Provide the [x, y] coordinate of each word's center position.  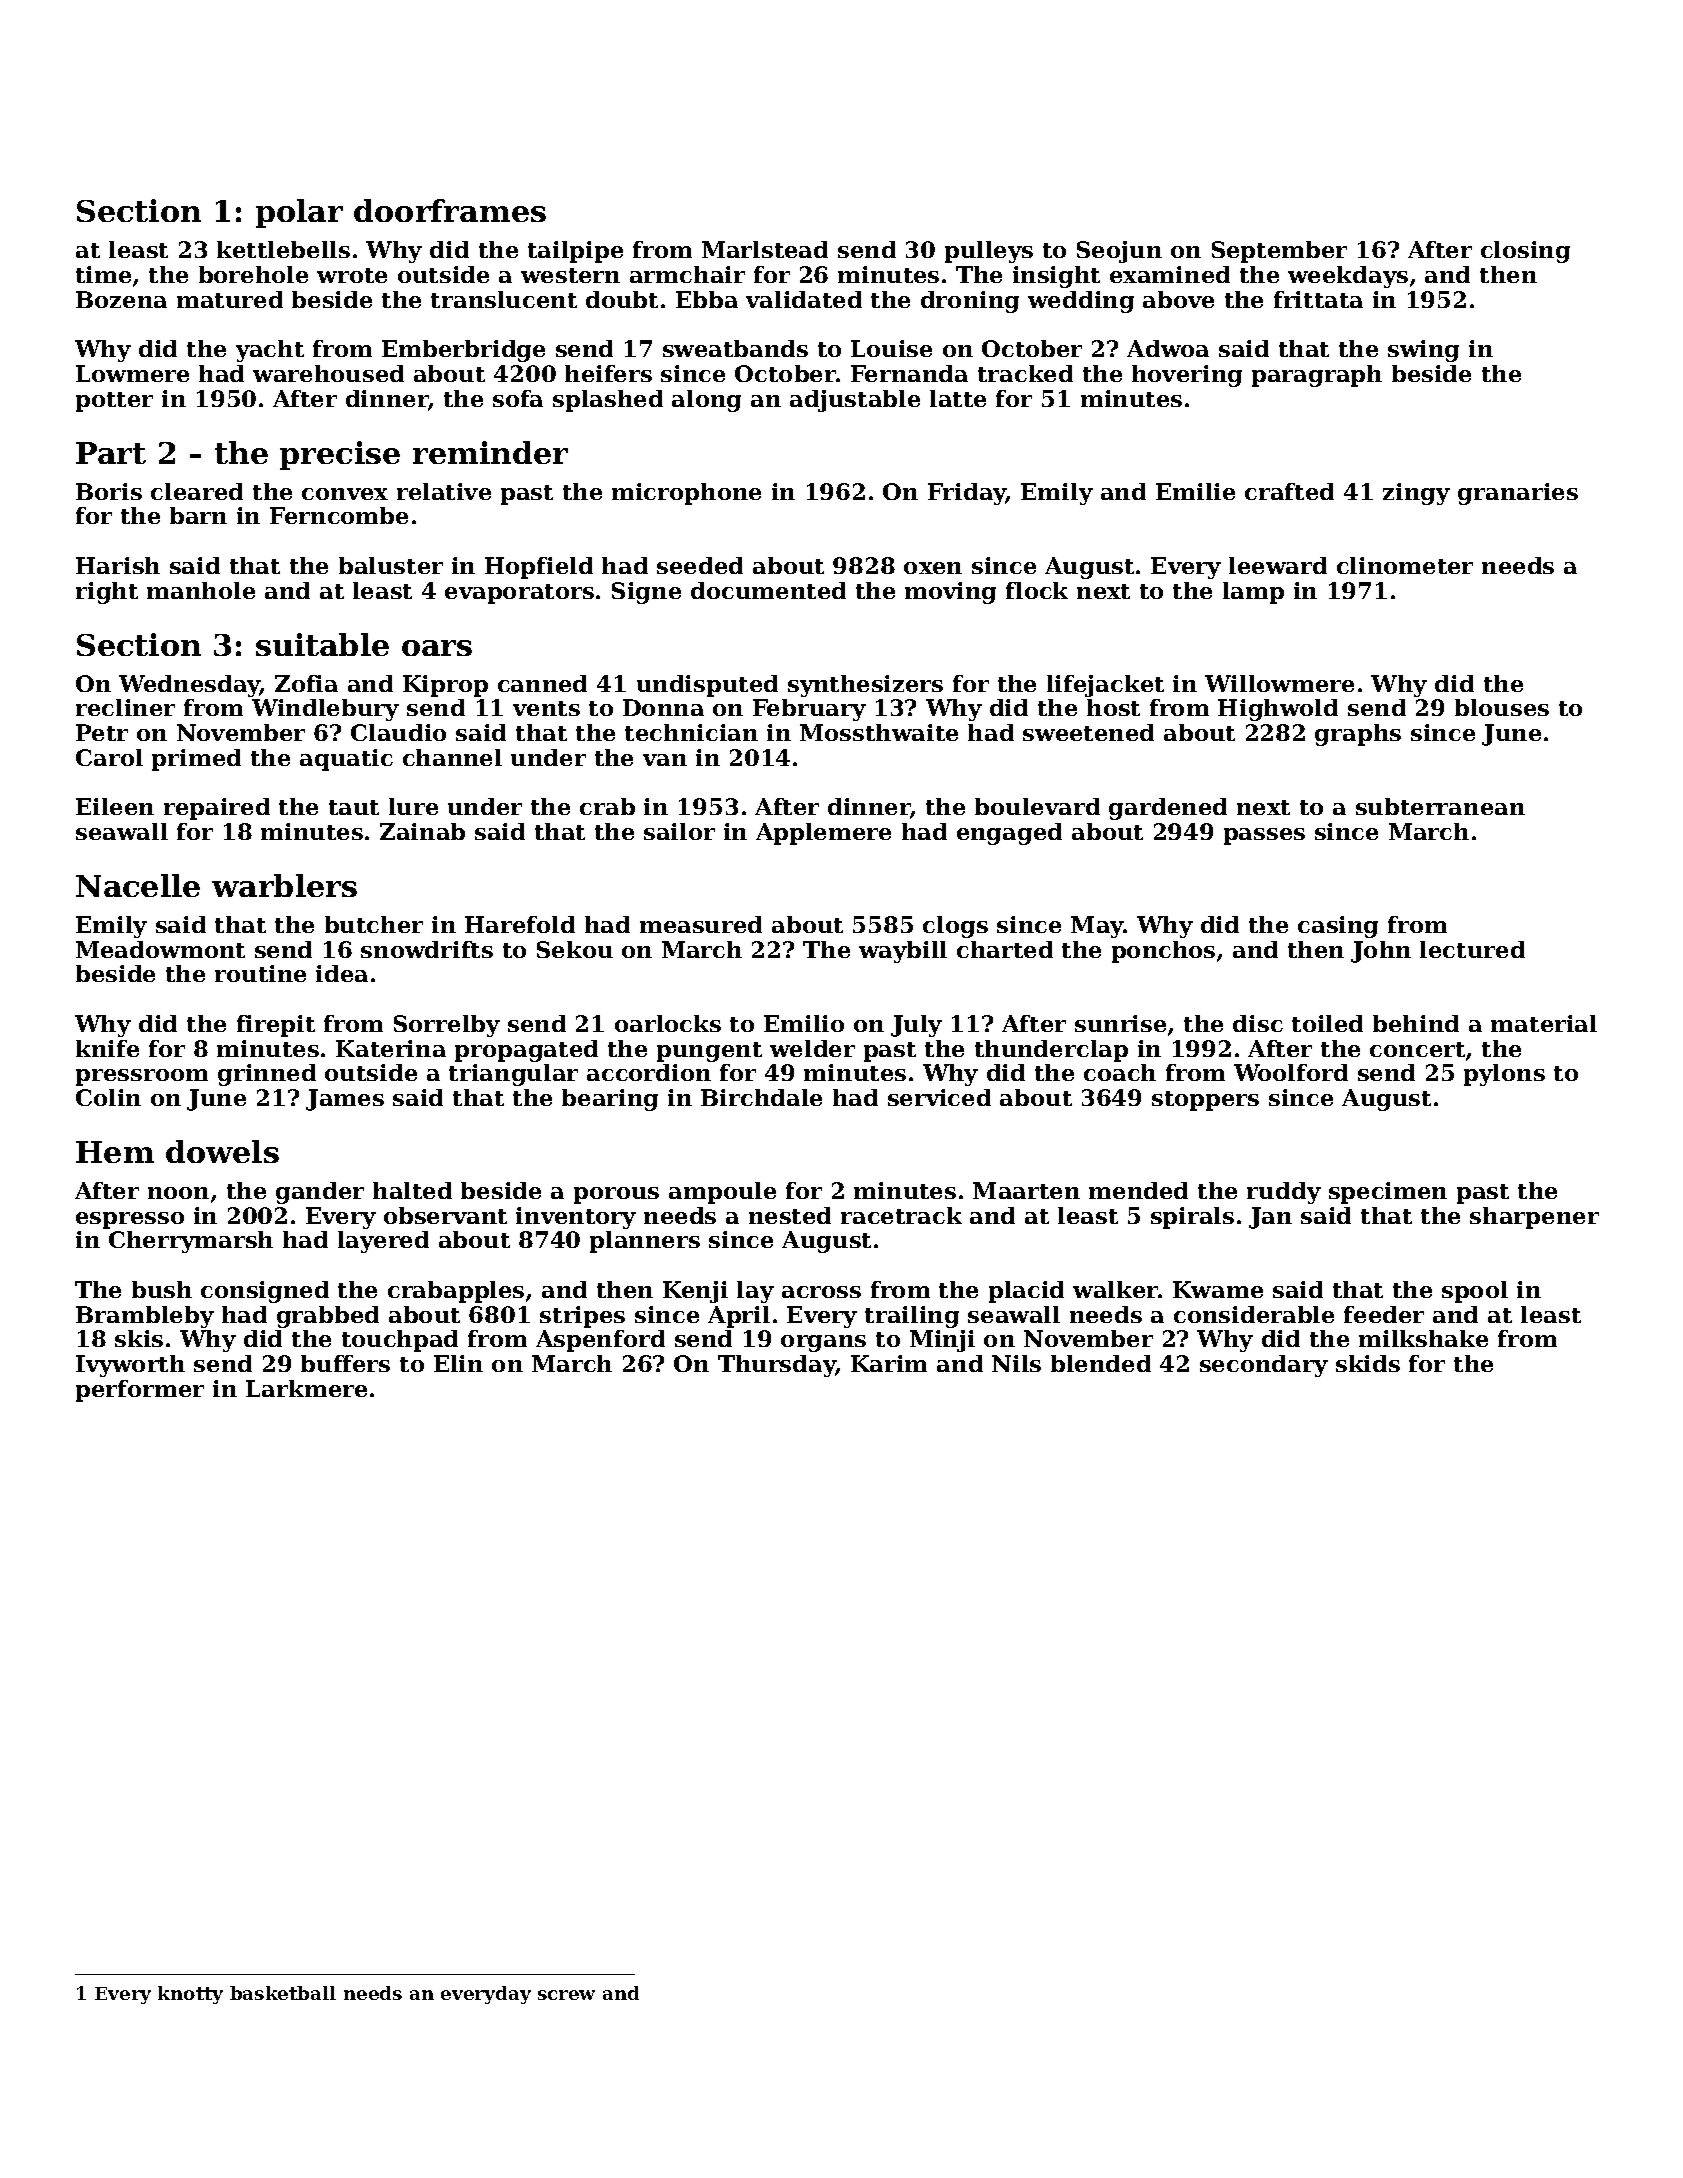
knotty [190, 1995]
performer [140, 1391]
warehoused [328, 373]
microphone [686, 494]
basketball [283, 1993]
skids [1368, 1363]
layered [383, 1242]
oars [437, 648]
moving [950, 593]
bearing [610, 1100]
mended [1138, 1190]
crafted [1289, 491]
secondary [1264, 1366]
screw [566, 1995]
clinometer [1405, 565]
